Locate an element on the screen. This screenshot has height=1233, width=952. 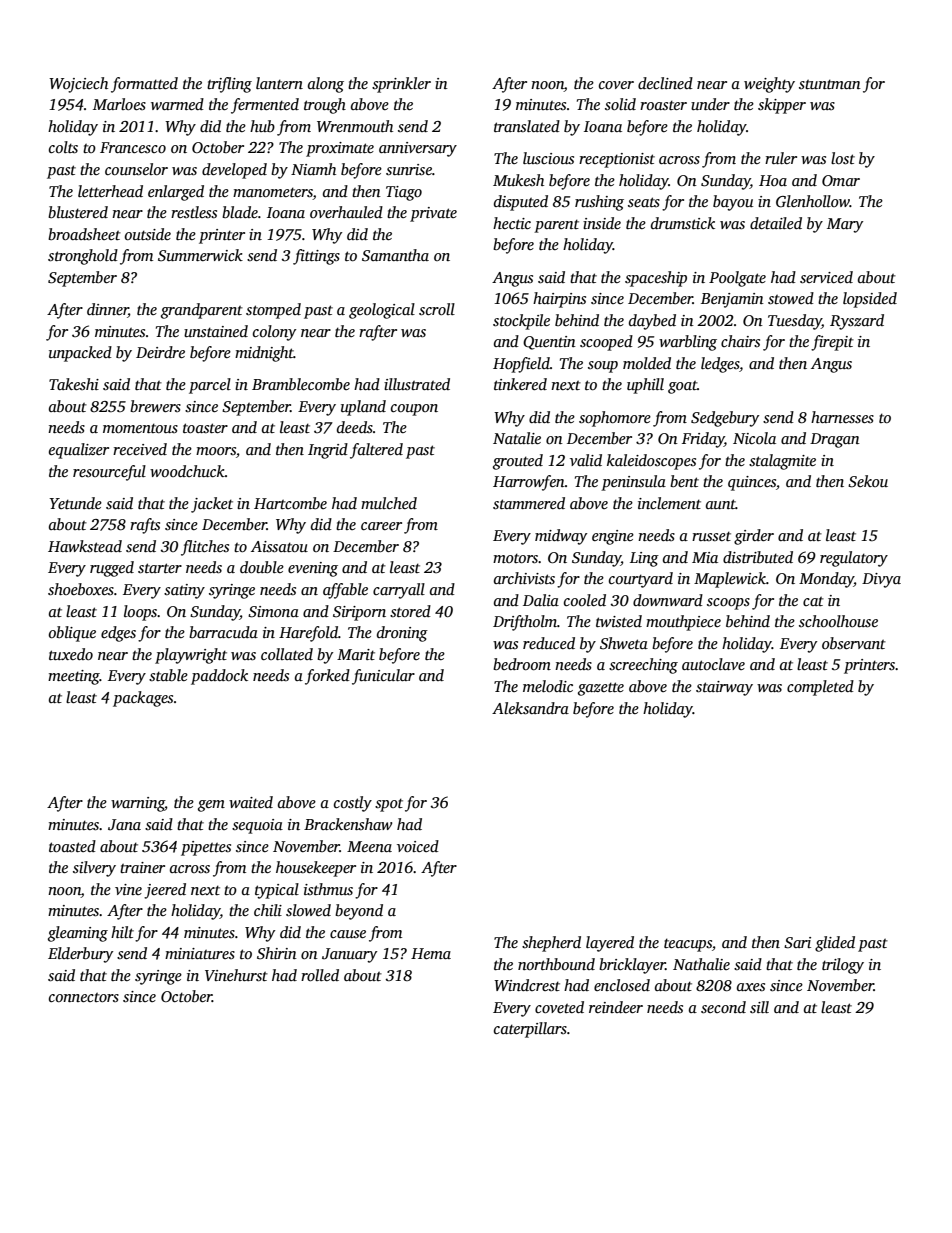
sill is located at coordinates (759, 1007).
